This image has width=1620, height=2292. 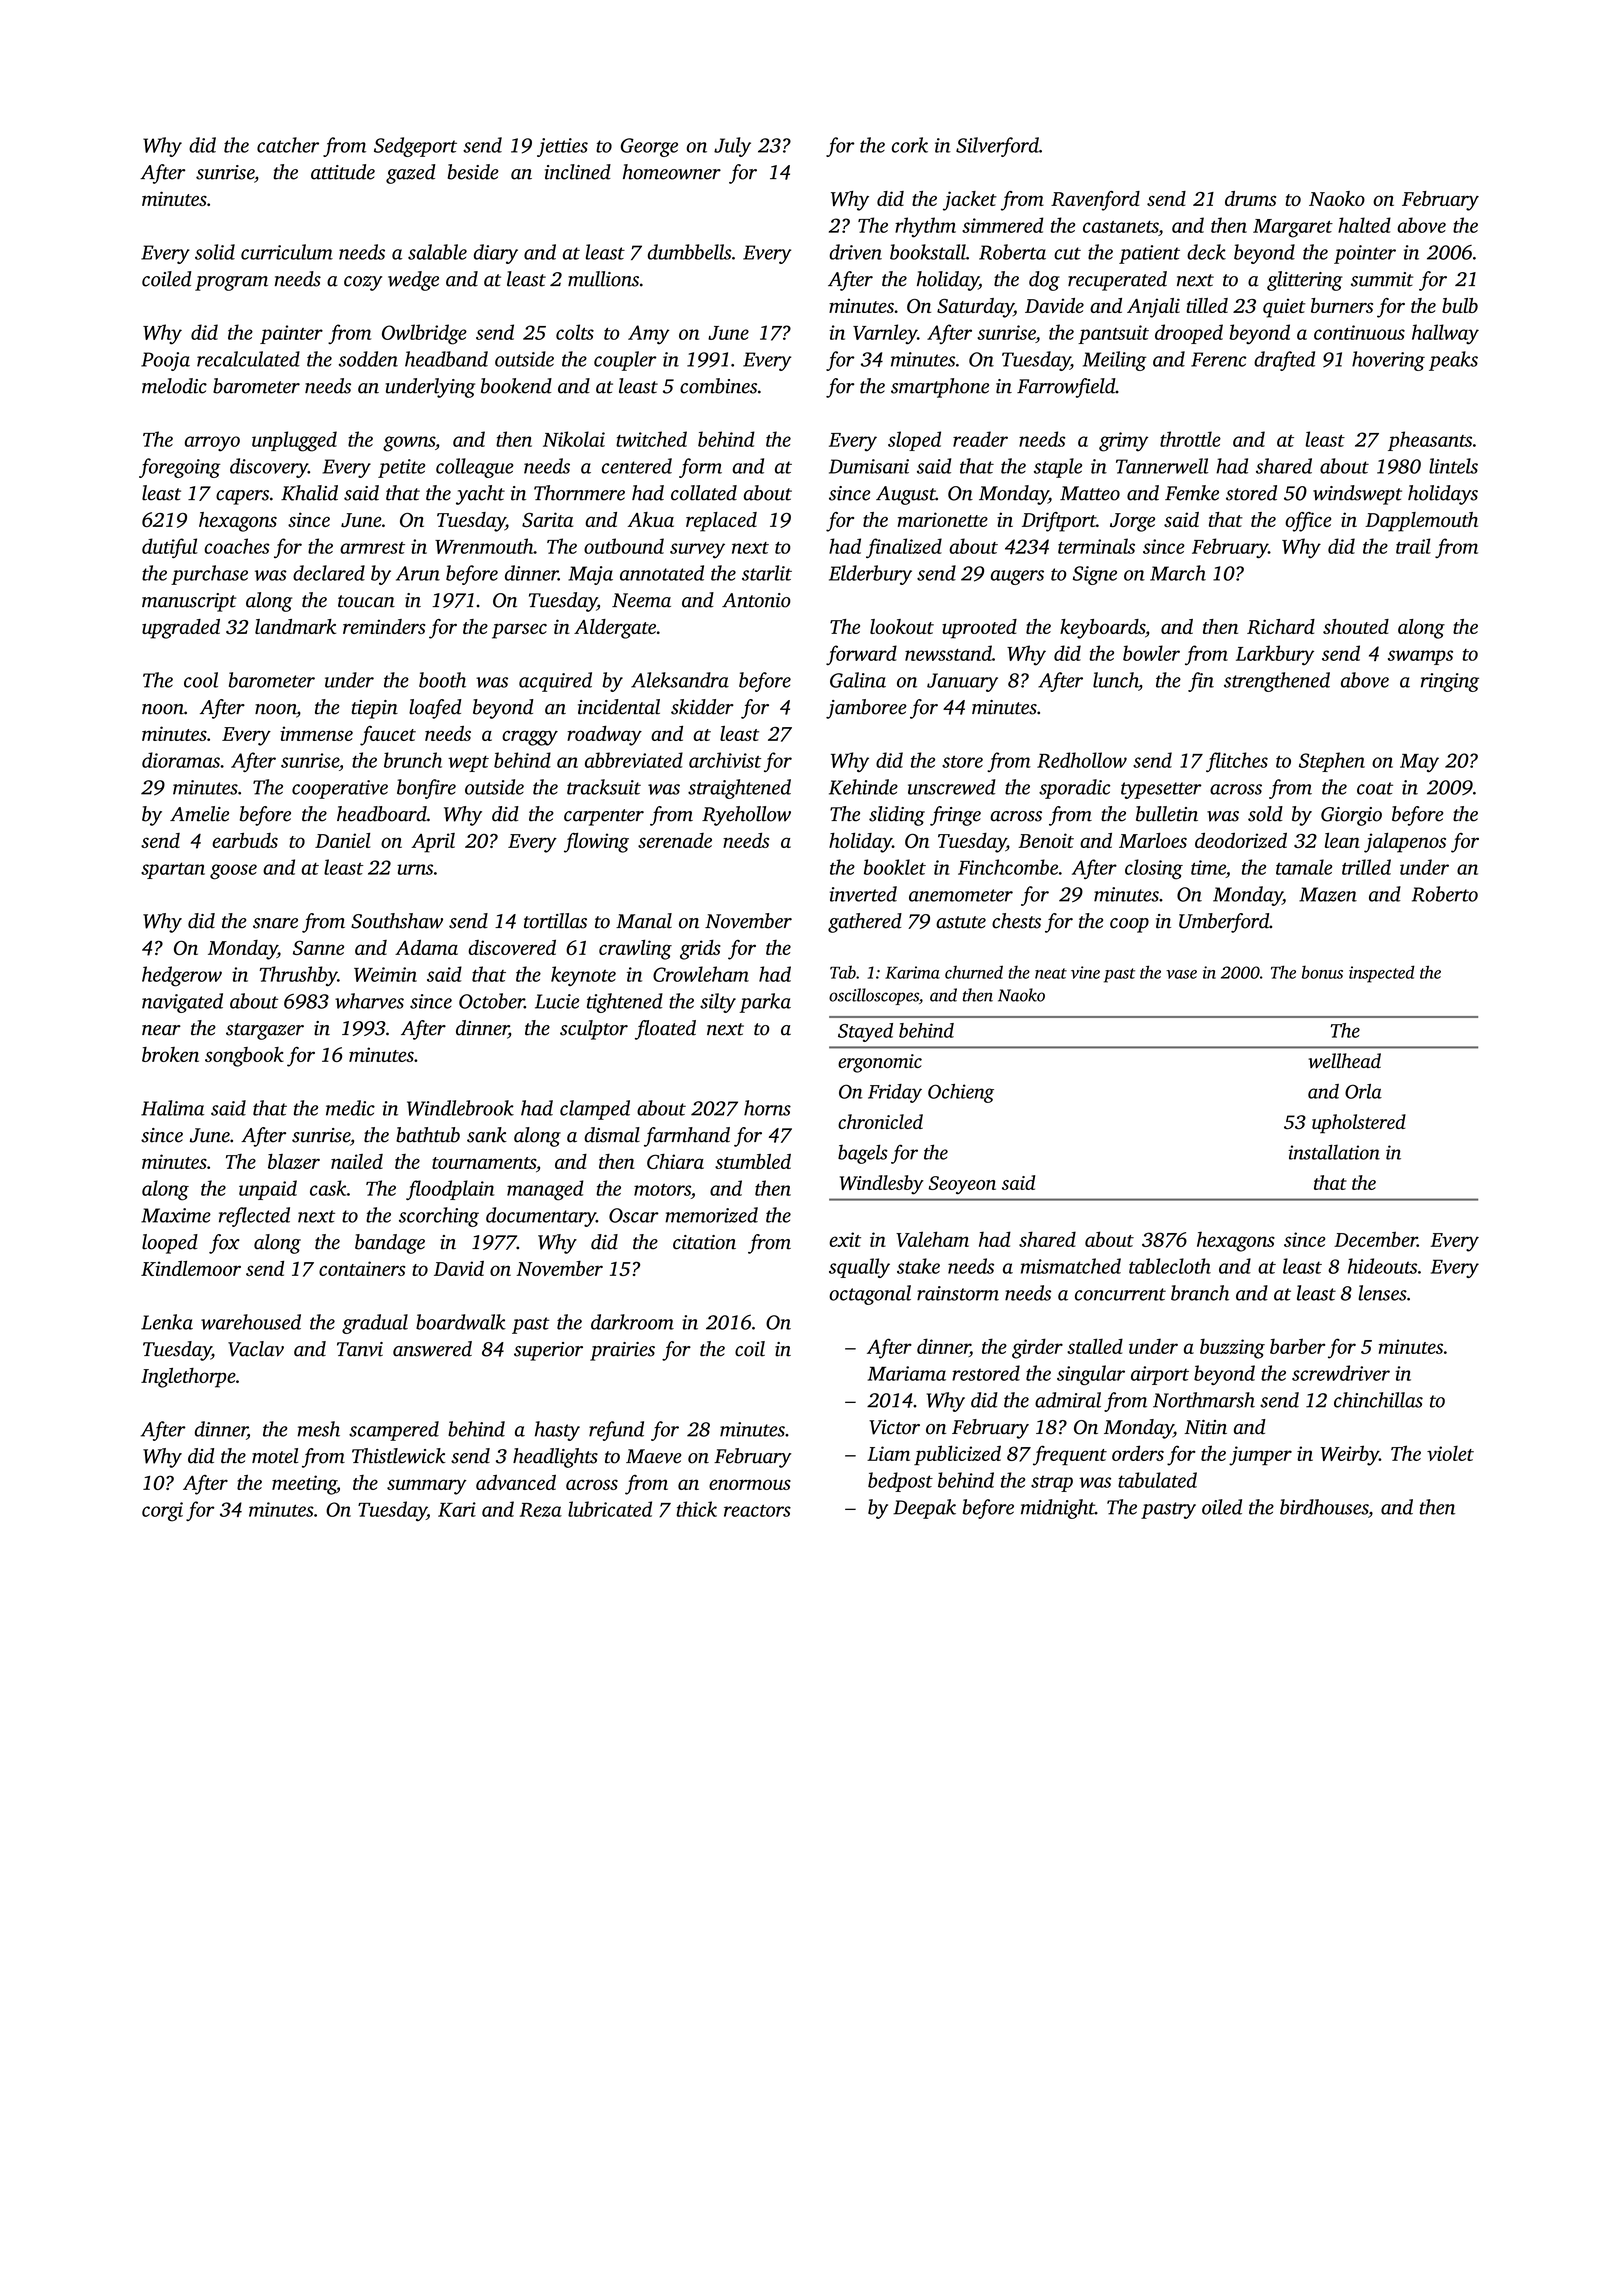 What do you see at coordinates (182, 976) in the image?
I see `hedgerow` at bounding box center [182, 976].
